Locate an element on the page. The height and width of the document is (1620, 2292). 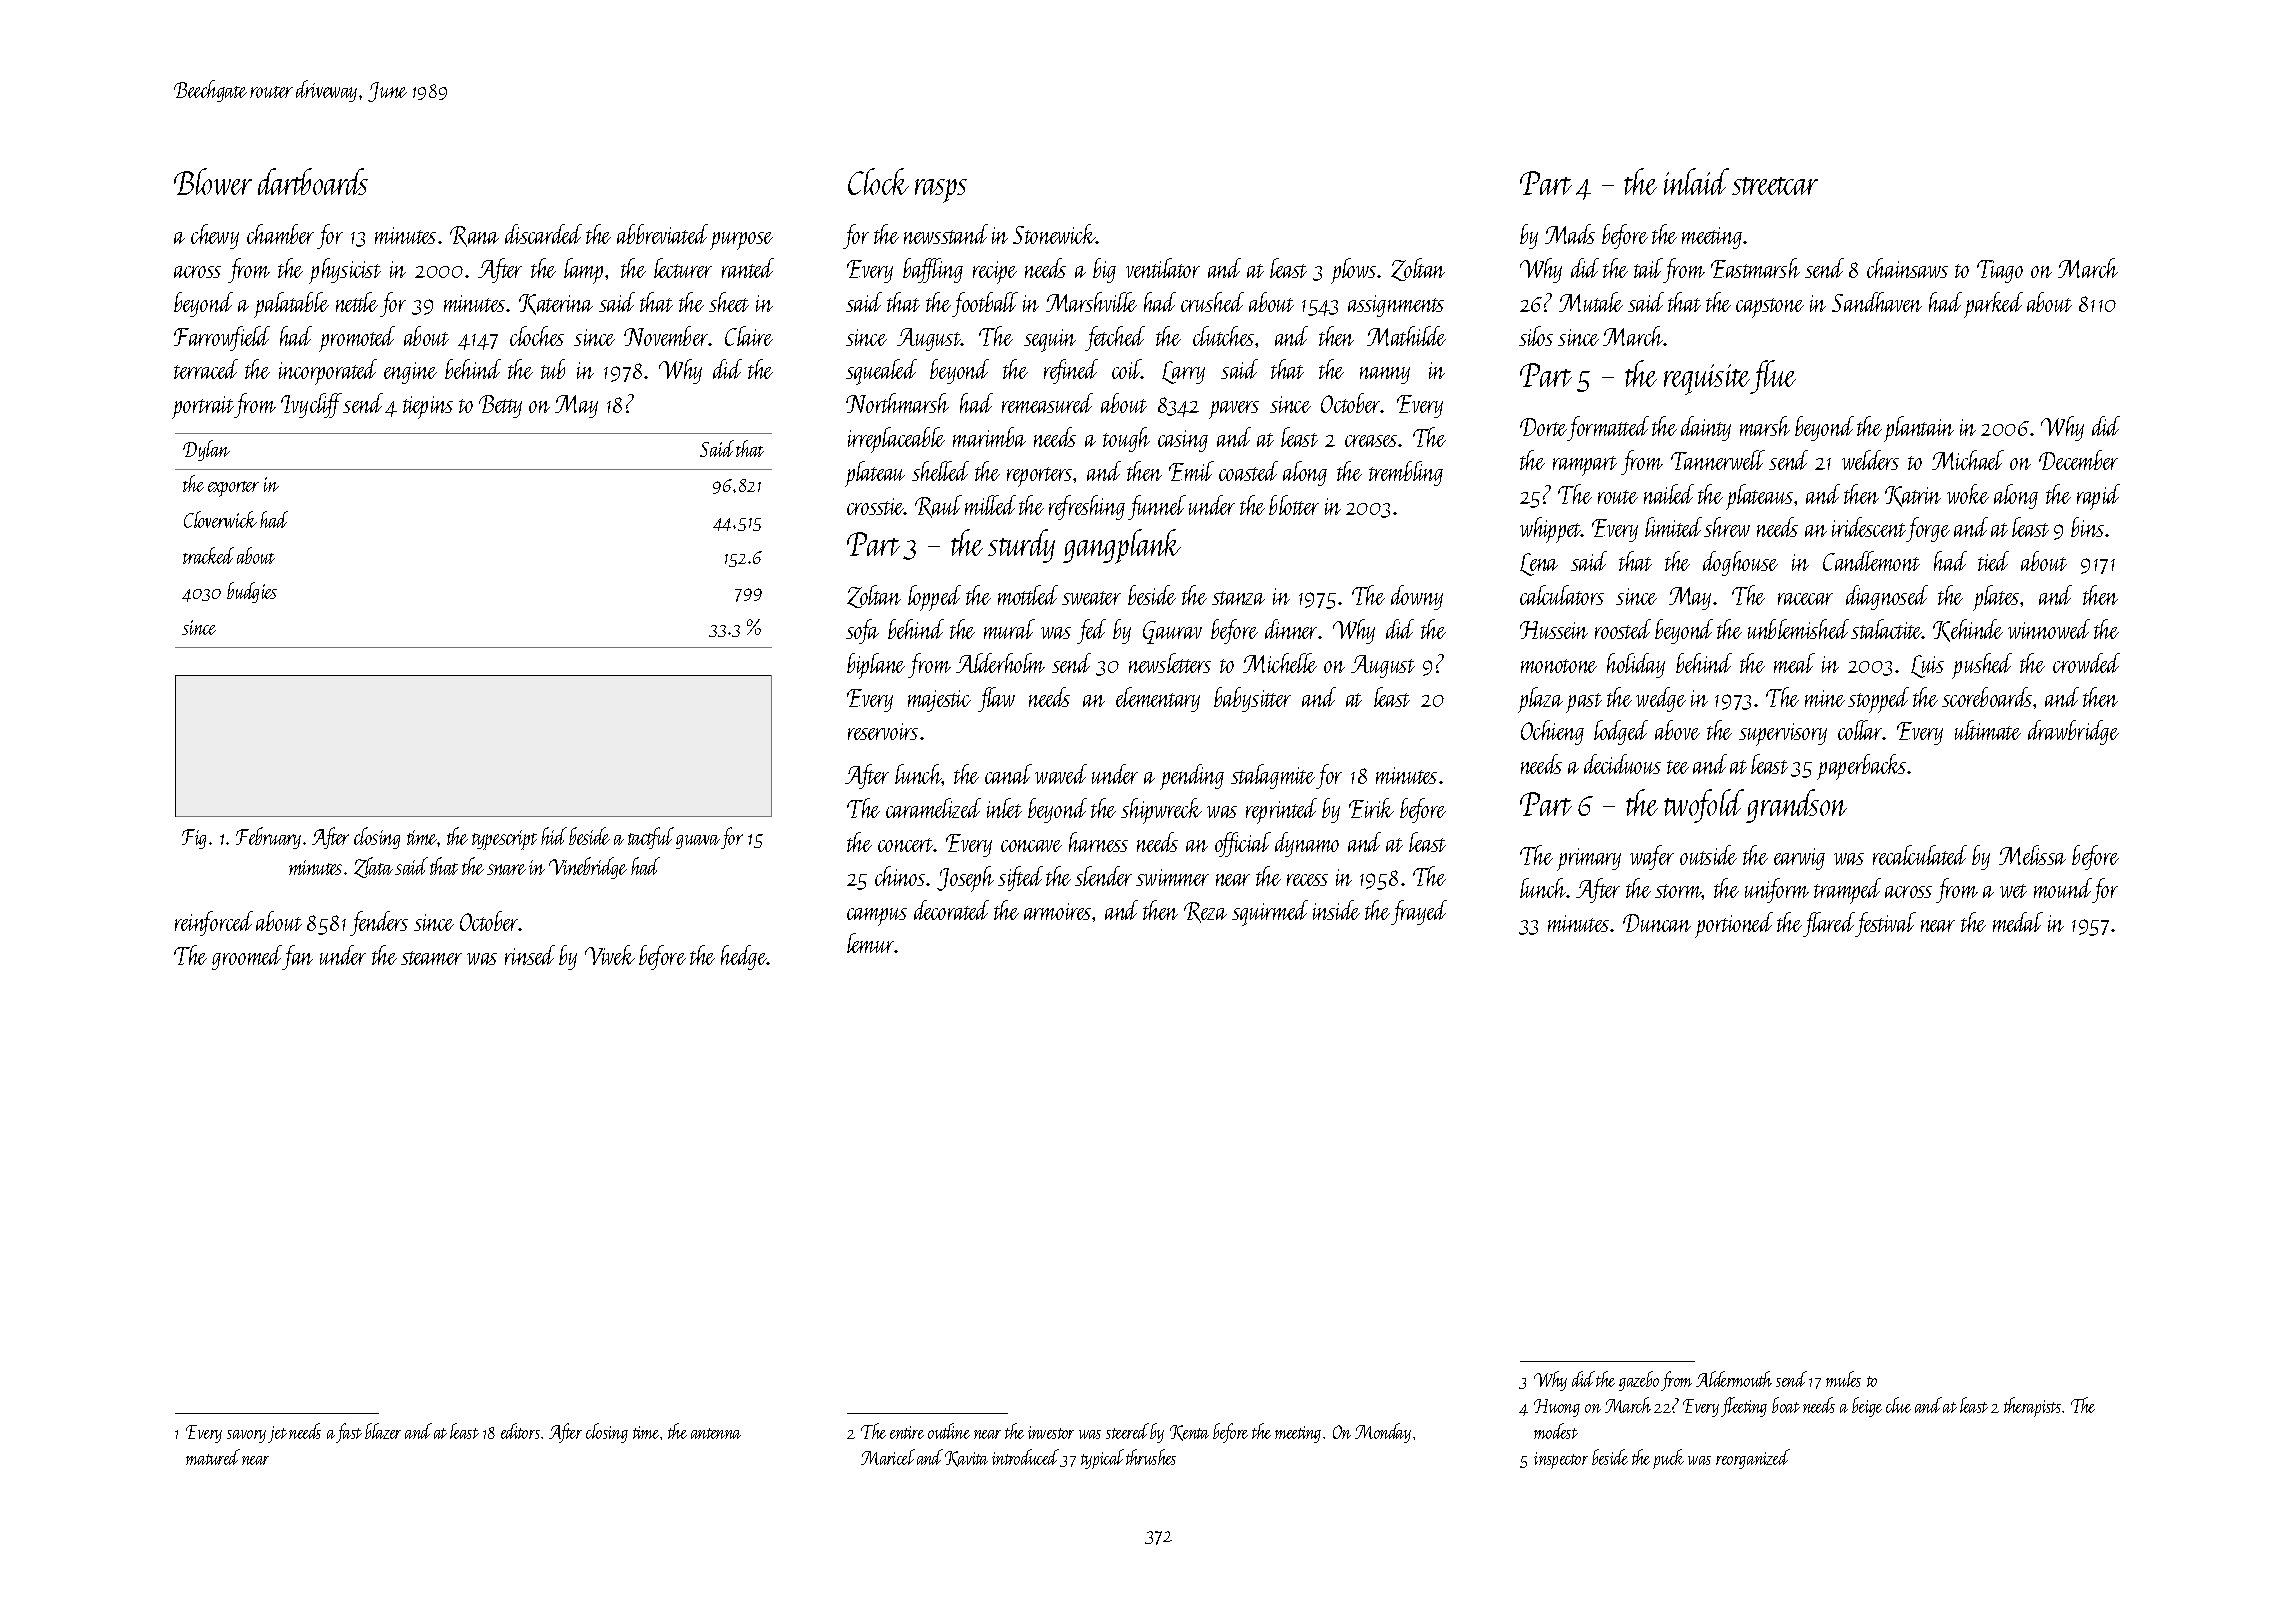
past is located at coordinates (1584, 703).
